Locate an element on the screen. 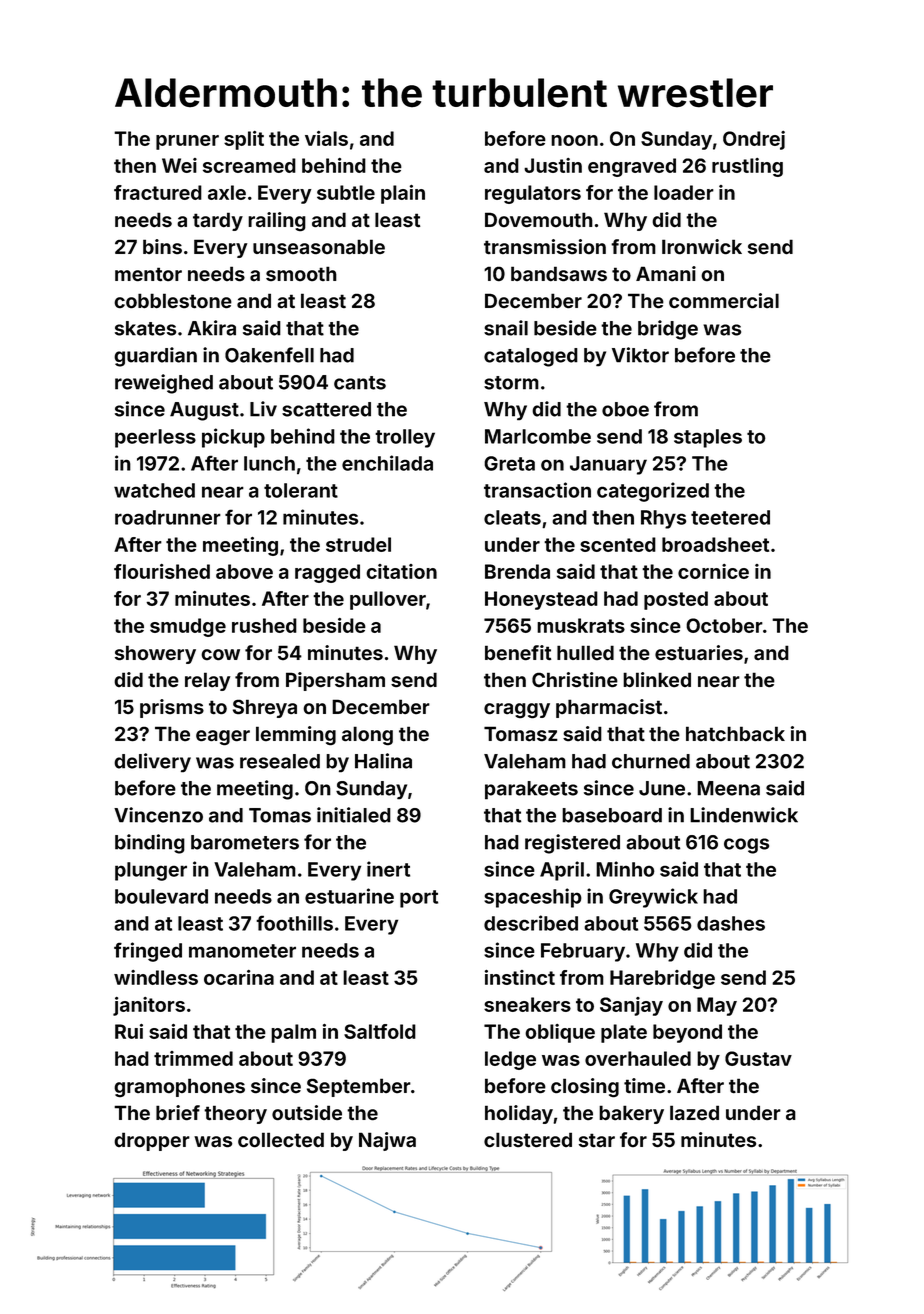  star is located at coordinates (597, 1140).
